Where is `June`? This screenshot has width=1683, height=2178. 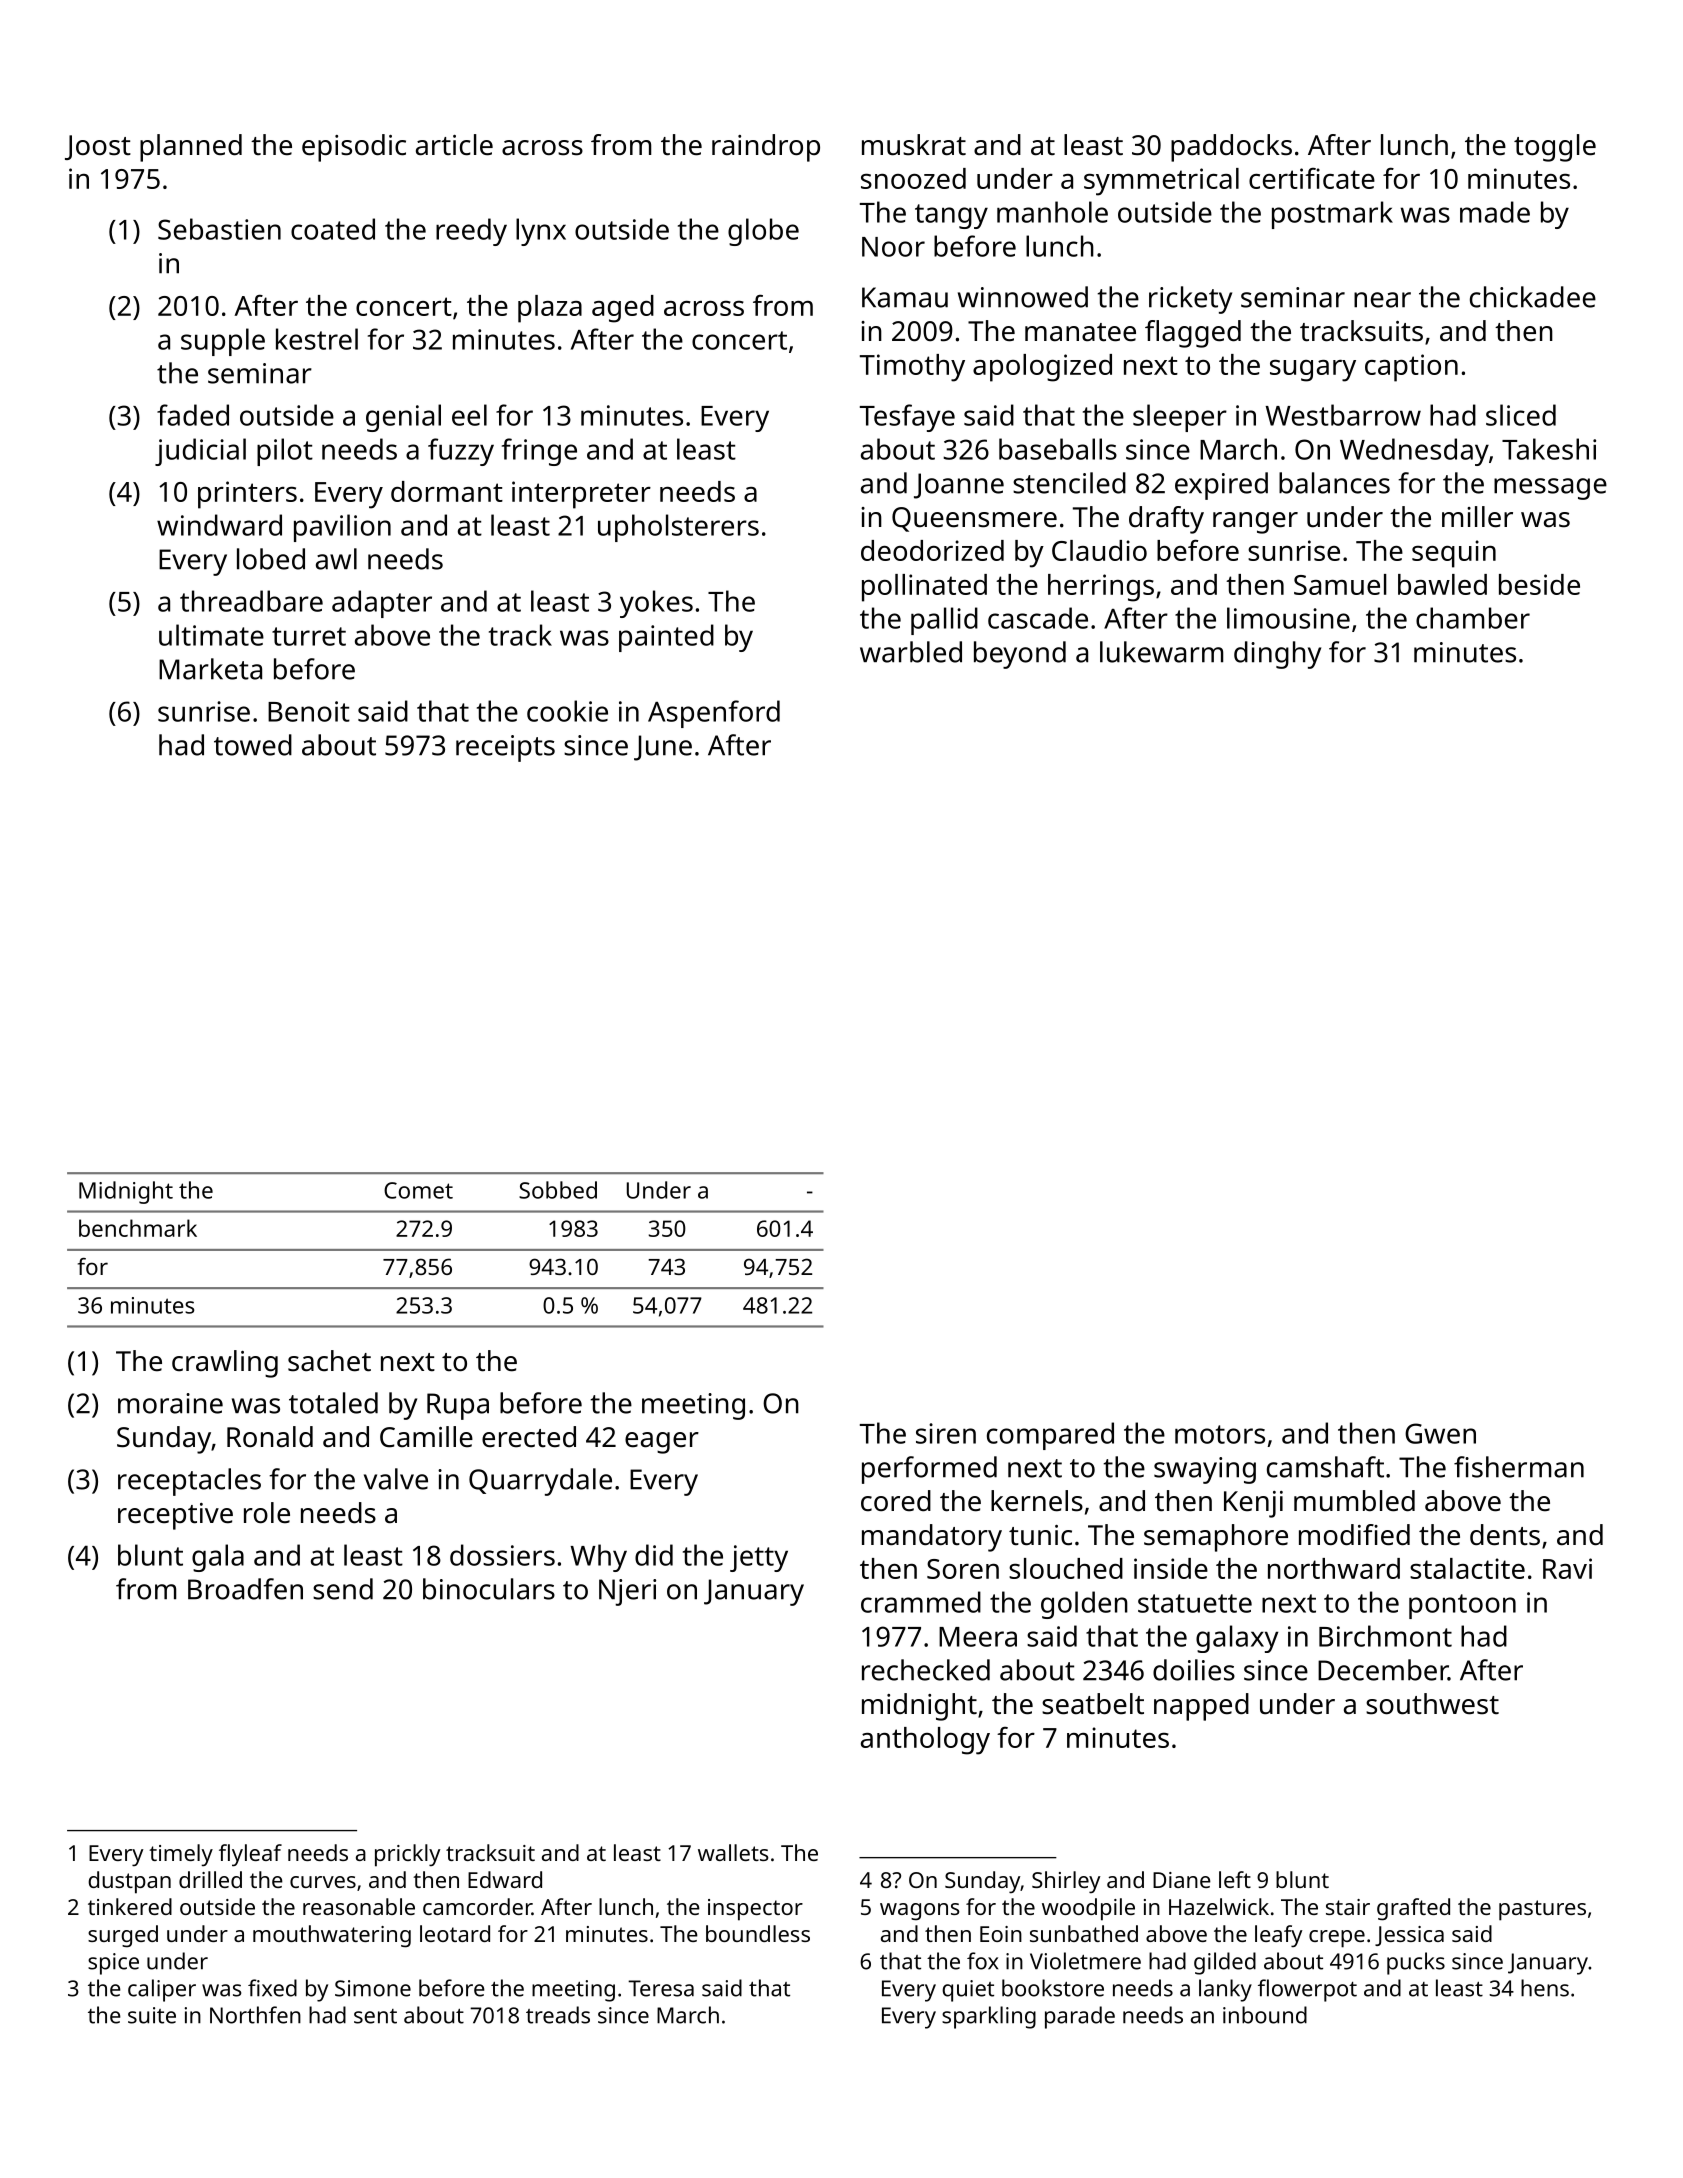 June is located at coordinates (663, 748).
